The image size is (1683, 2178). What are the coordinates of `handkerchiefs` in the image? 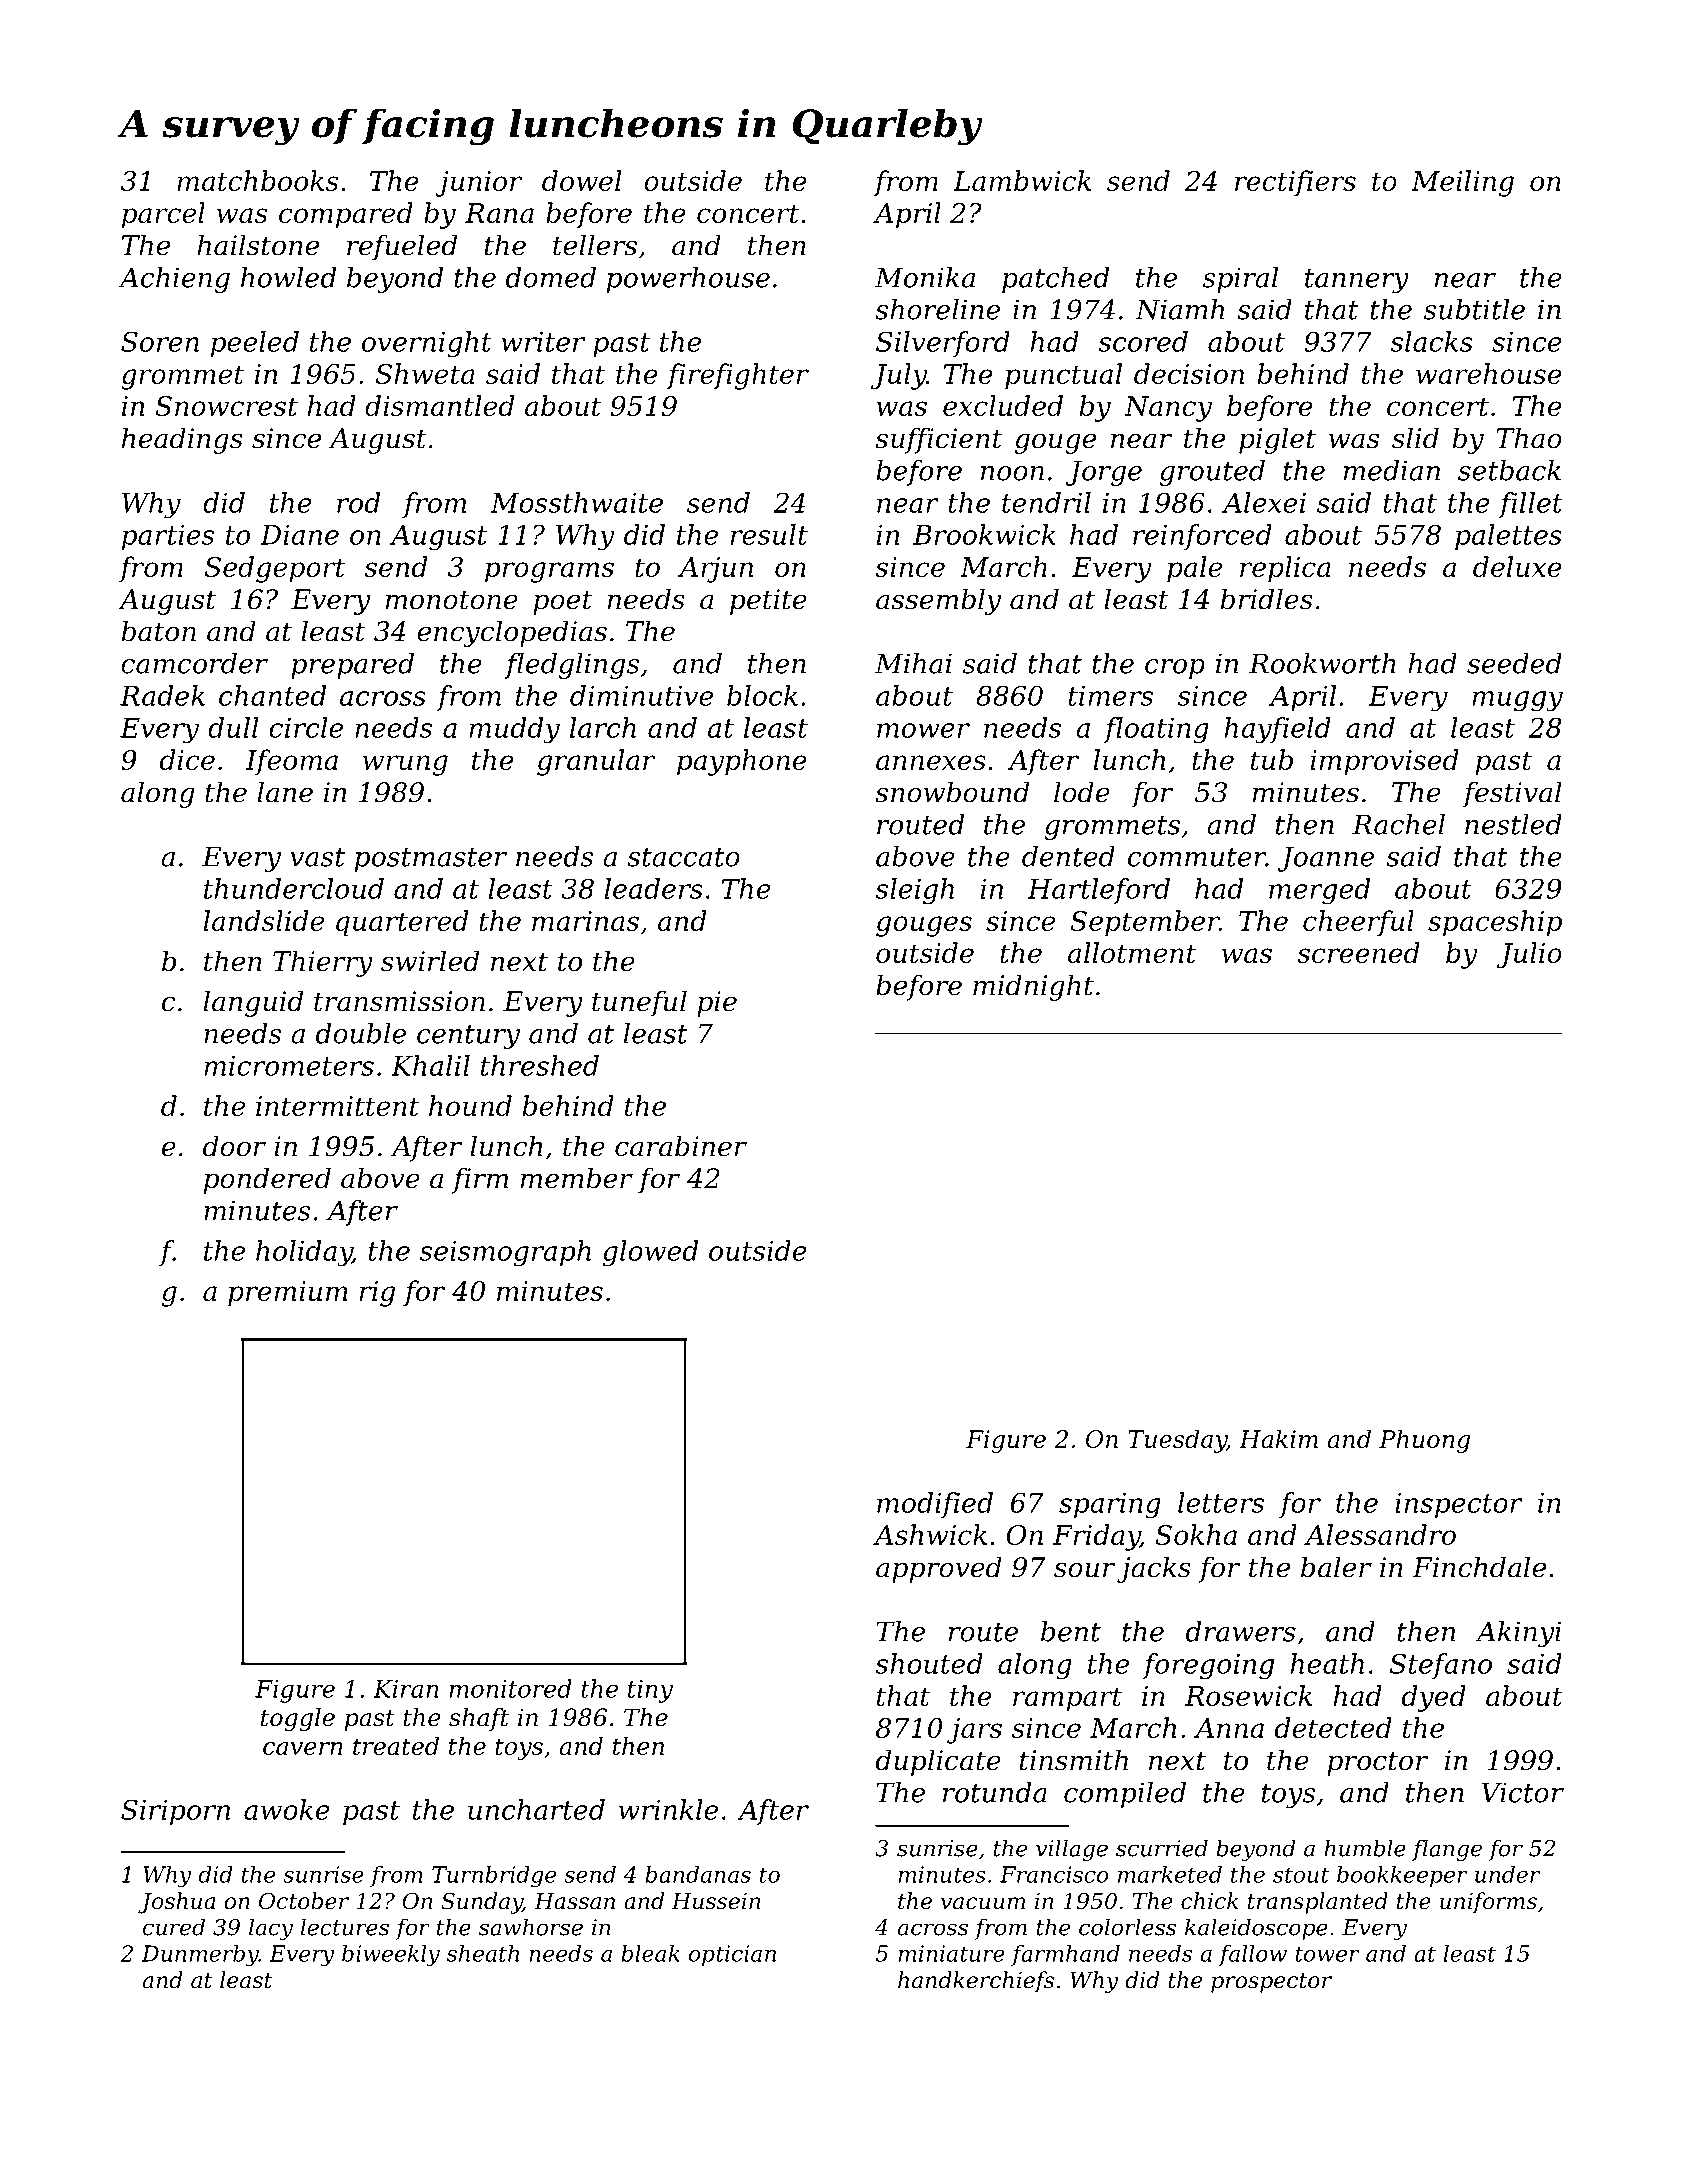 It's located at (976, 1982).
